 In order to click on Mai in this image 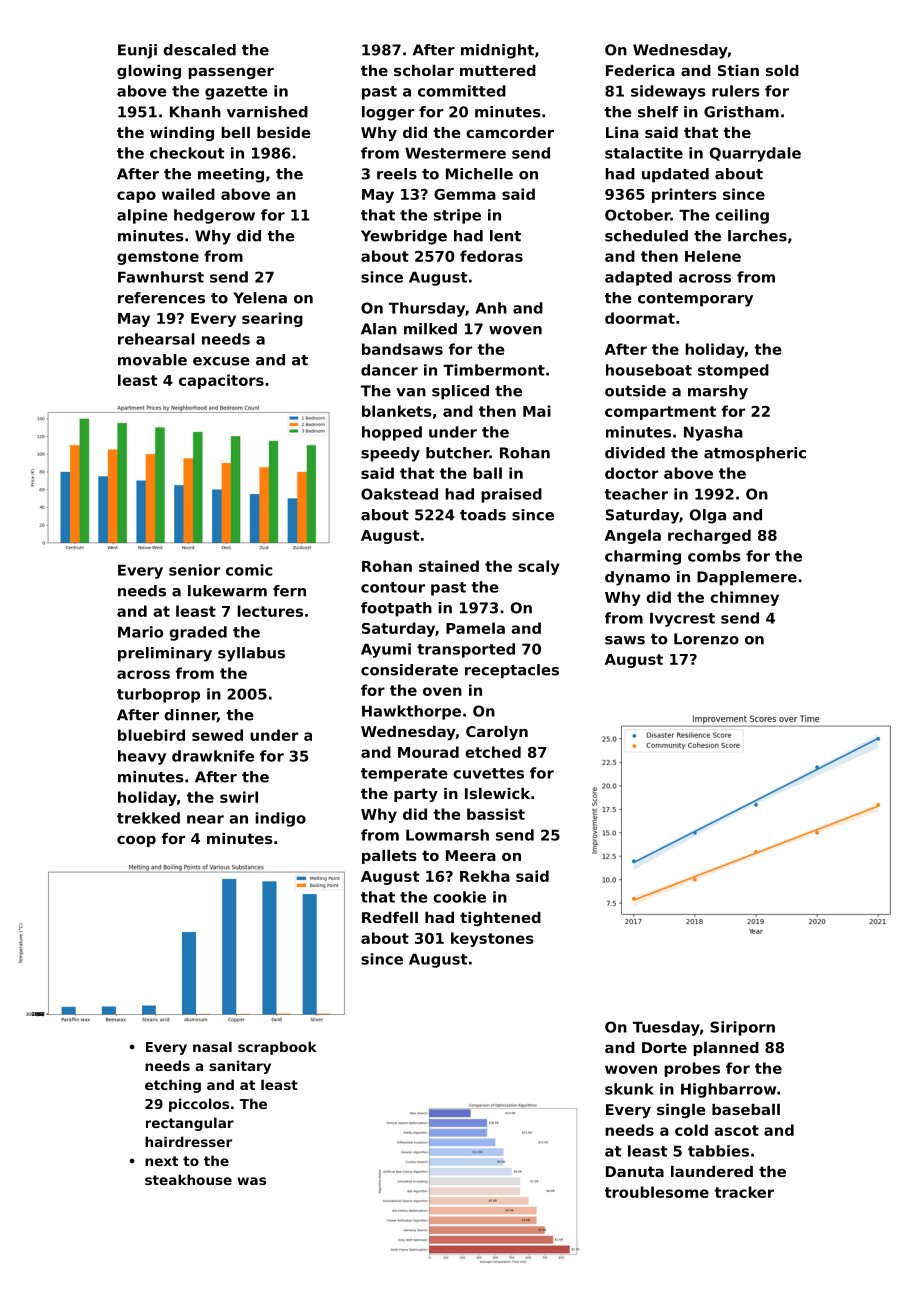, I will do `click(537, 411)`.
